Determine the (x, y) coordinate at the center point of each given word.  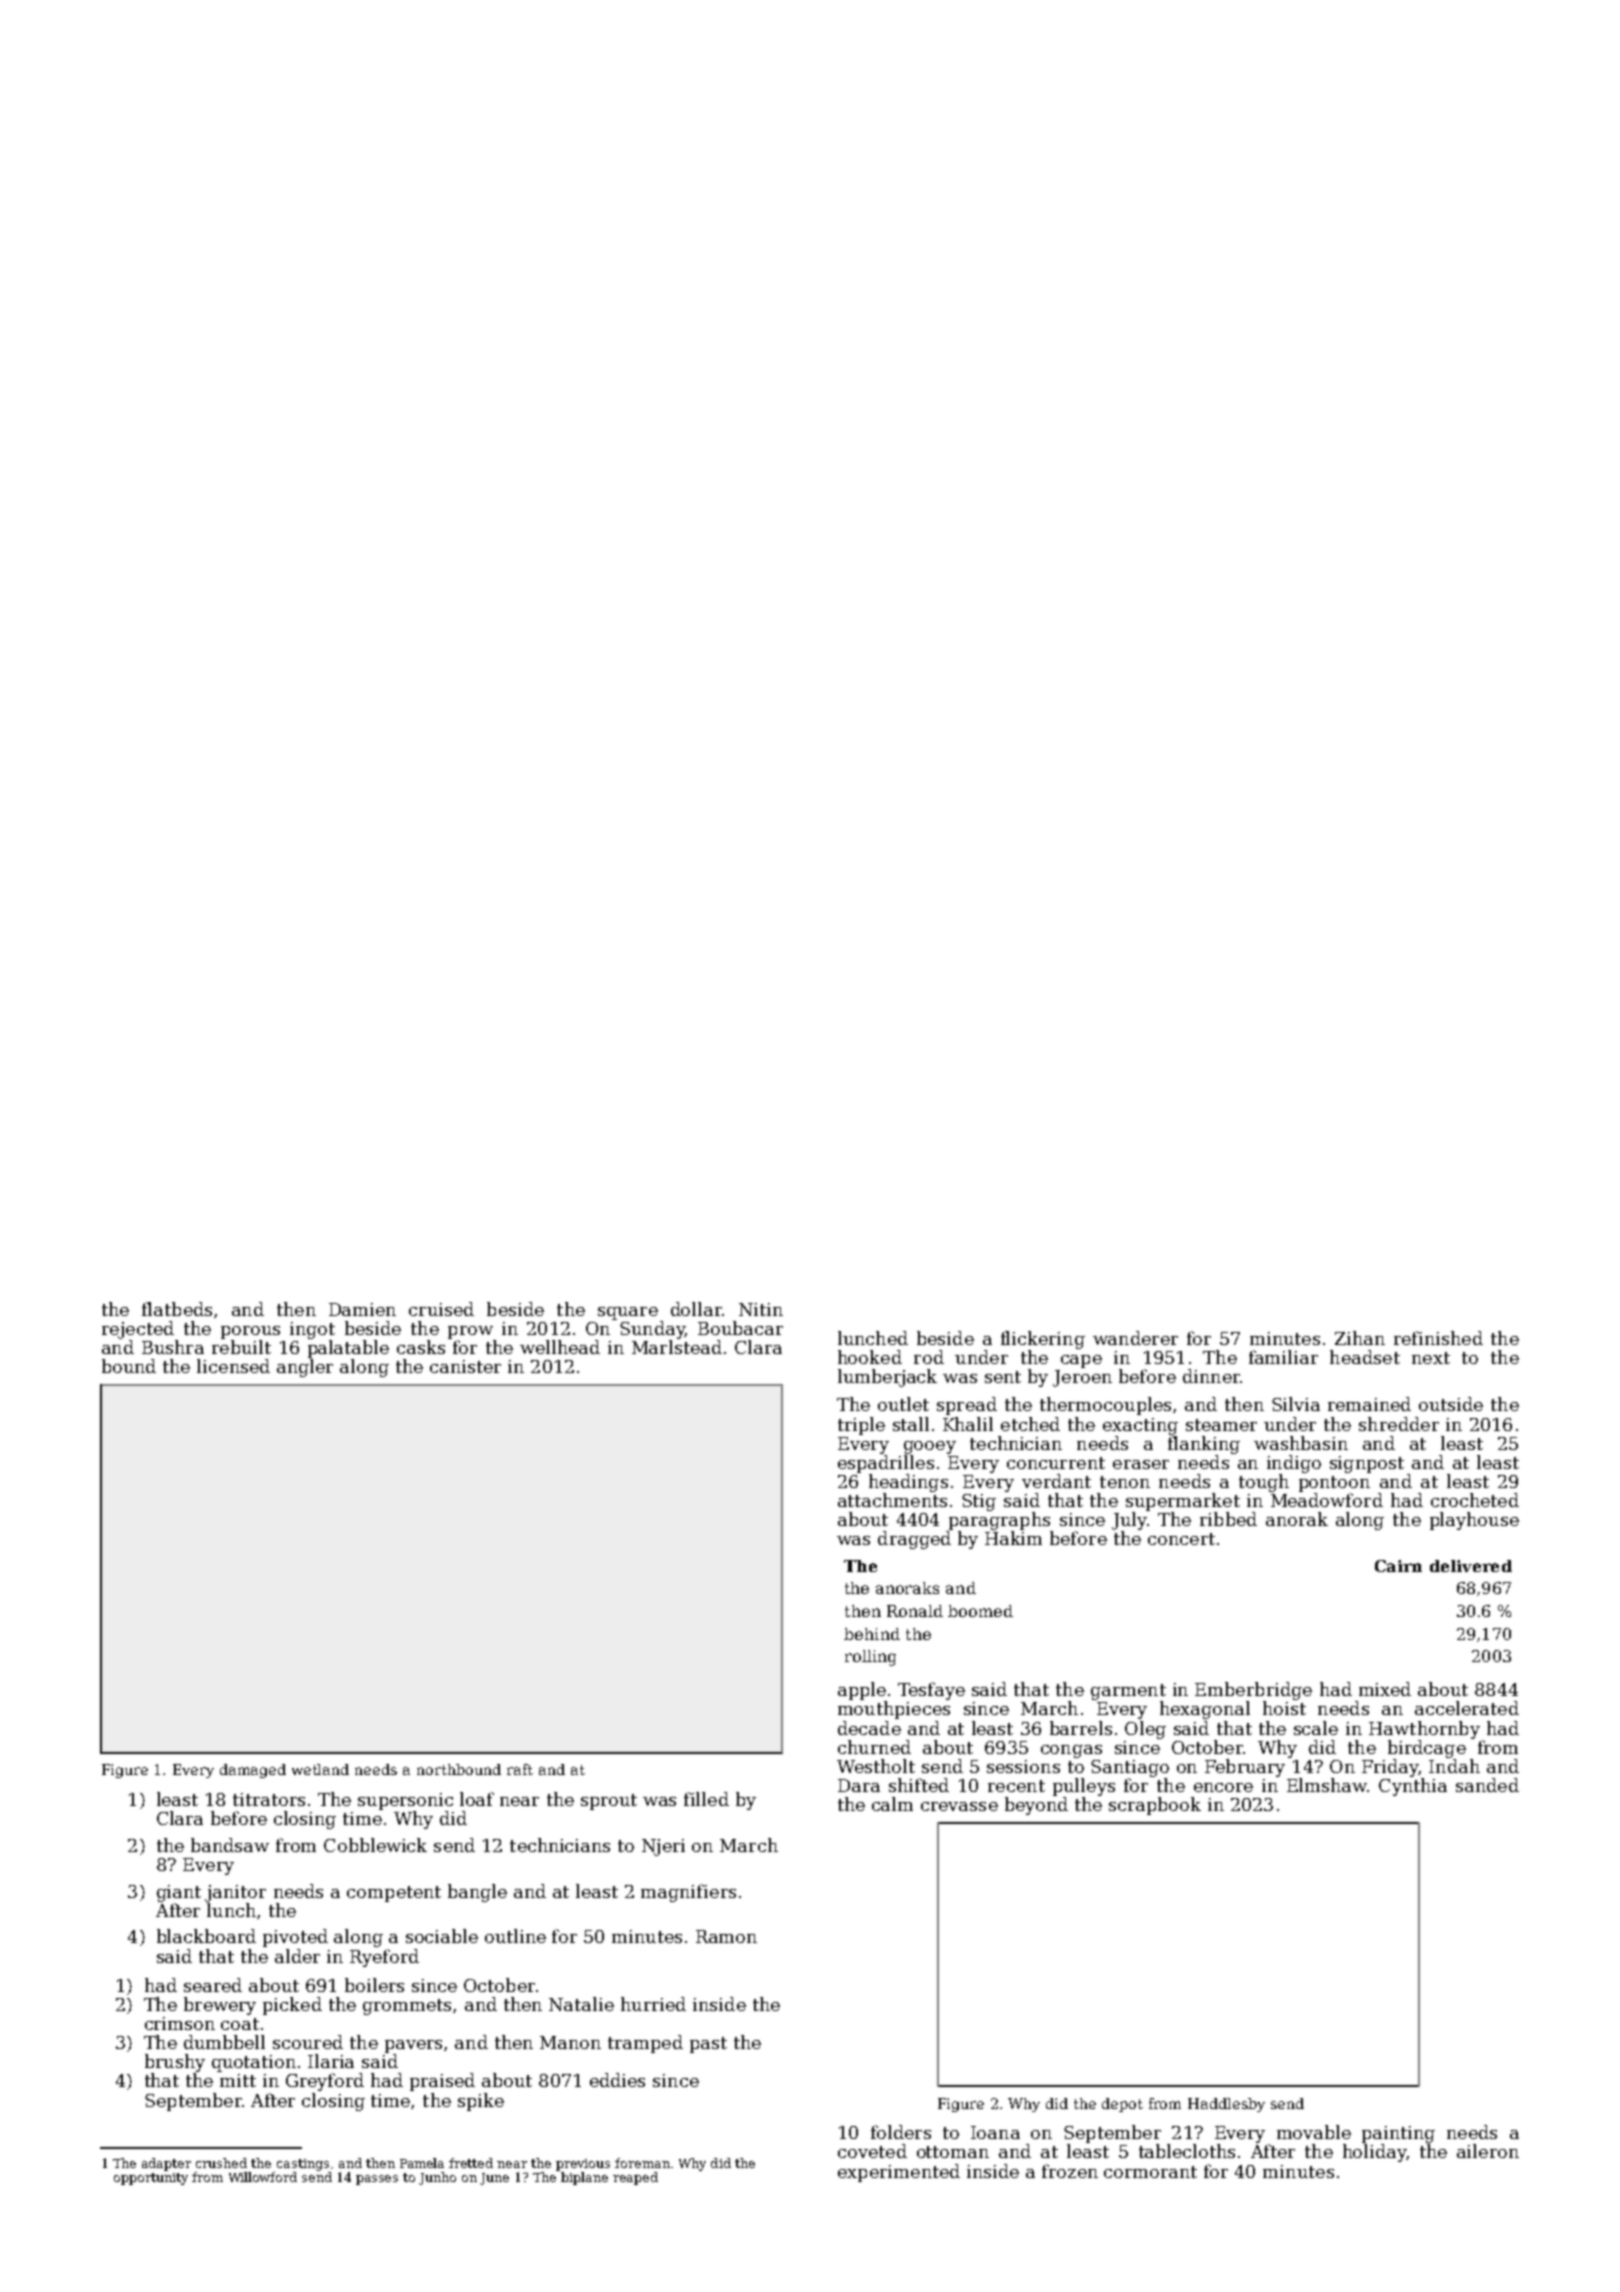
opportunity (151, 2179)
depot (1122, 2105)
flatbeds (177, 1309)
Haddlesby (1226, 2105)
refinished (1438, 1338)
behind (872, 1634)
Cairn (1398, 1566)
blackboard (206, 1936)
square (628, 1313)
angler (305, 1368)
